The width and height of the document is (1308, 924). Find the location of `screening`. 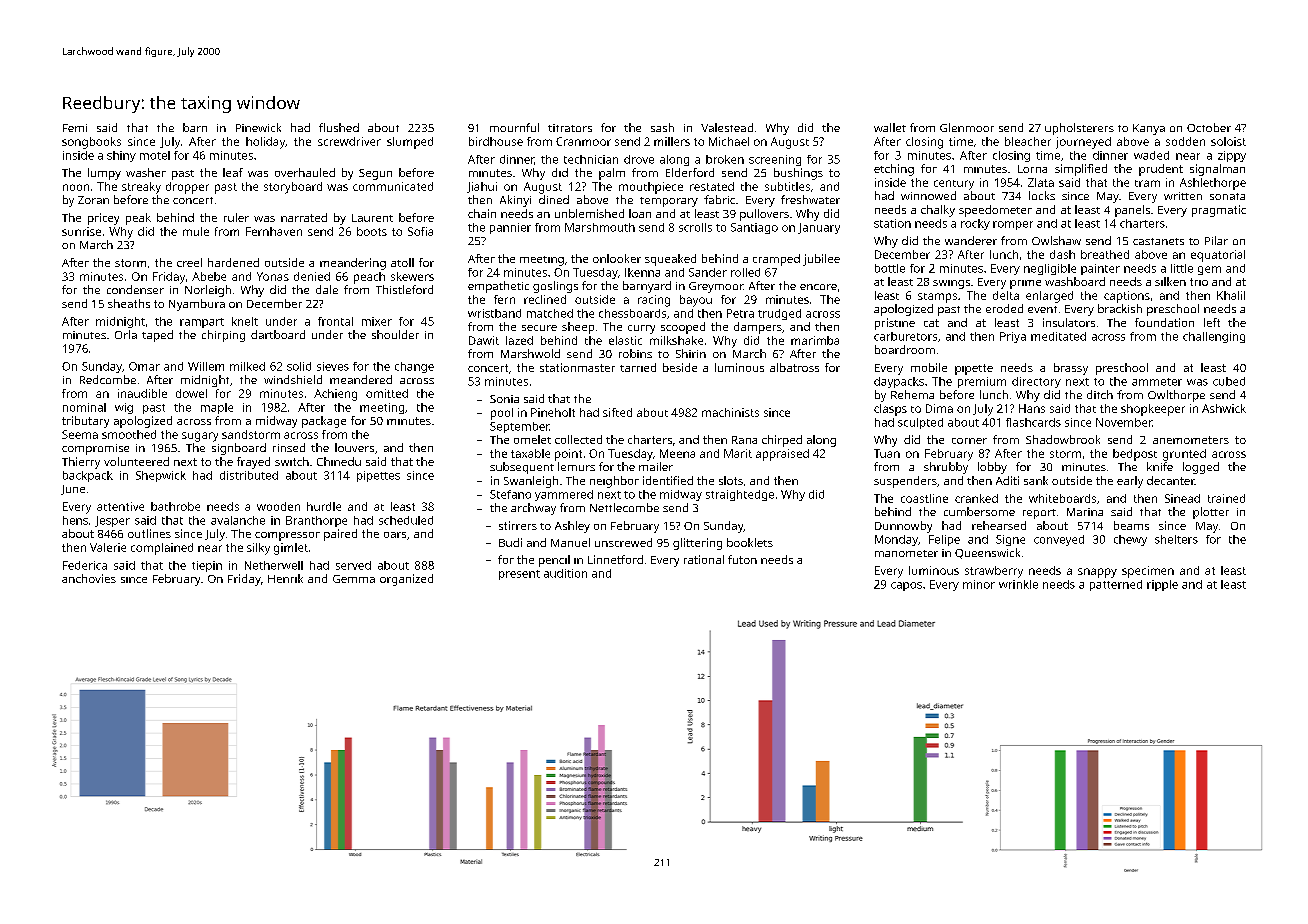

screening is located at coordinates (775, 160).
